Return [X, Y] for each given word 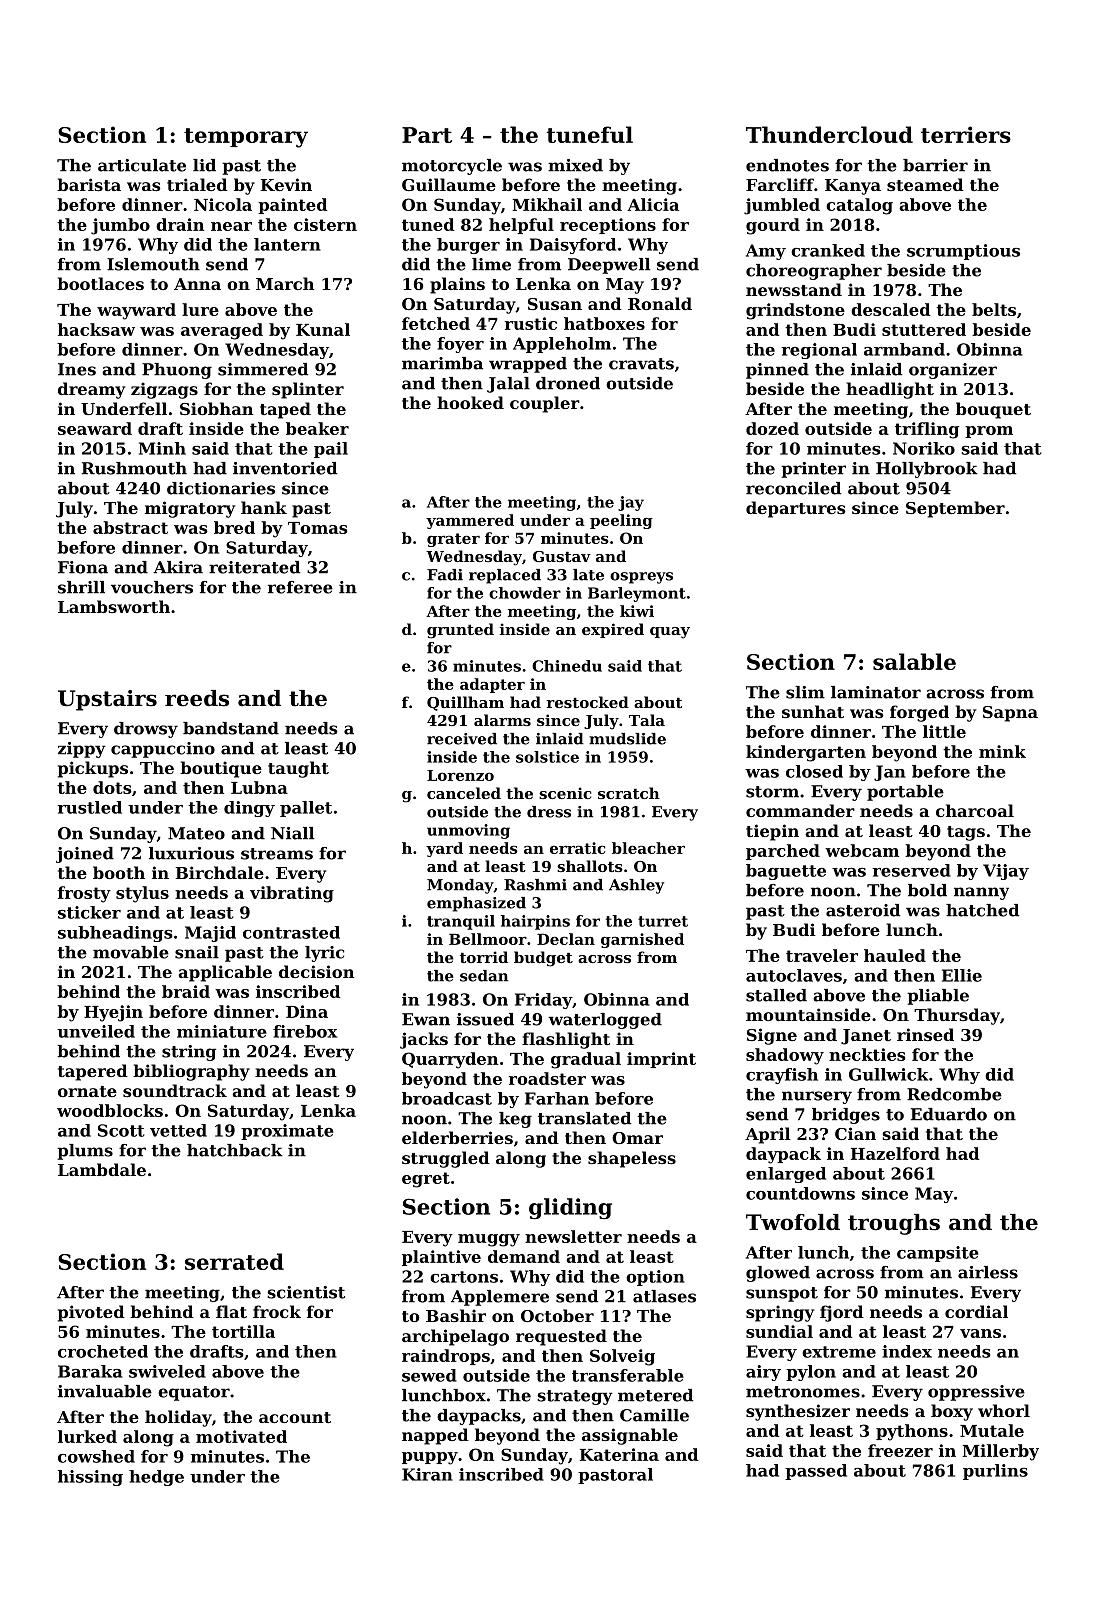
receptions [608, 226]
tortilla [243, 1331]
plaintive [441, 1258]
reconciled [793, 488]
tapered [93, 1072]
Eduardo [949, 1114]
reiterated [254, 567]
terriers [966, 134]
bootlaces [100, 283]
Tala [647, 720]
